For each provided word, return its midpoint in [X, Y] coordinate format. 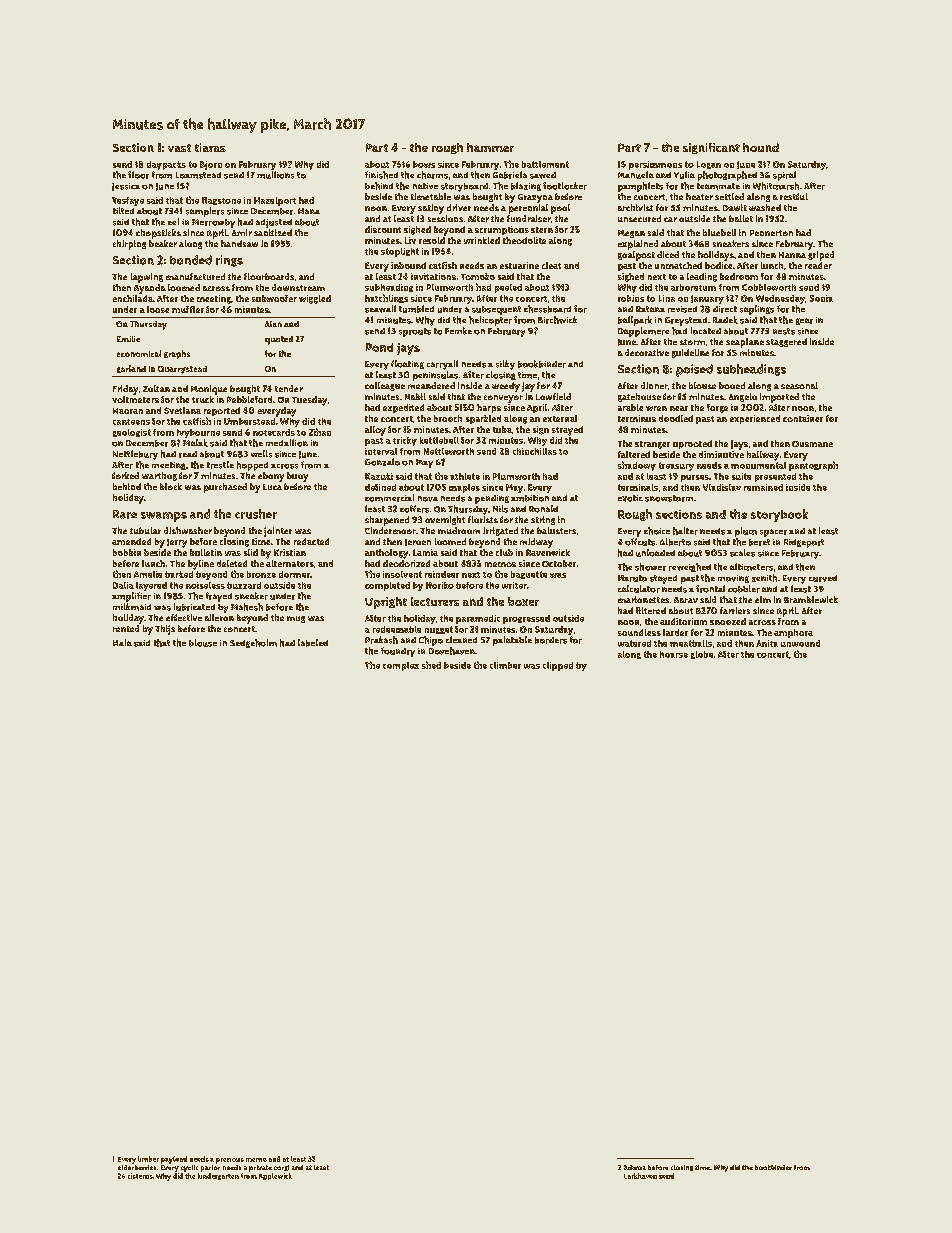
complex [401, 666]
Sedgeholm [253, 643]
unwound [800, 643]
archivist [635, 207]
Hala [122, 642]
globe [702, 655]
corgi [281, 1168]
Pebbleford [249, 399]
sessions [445, 218]
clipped [558, 666]
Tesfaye [128, 201]
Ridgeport [804, 543]
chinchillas [535, 451]
